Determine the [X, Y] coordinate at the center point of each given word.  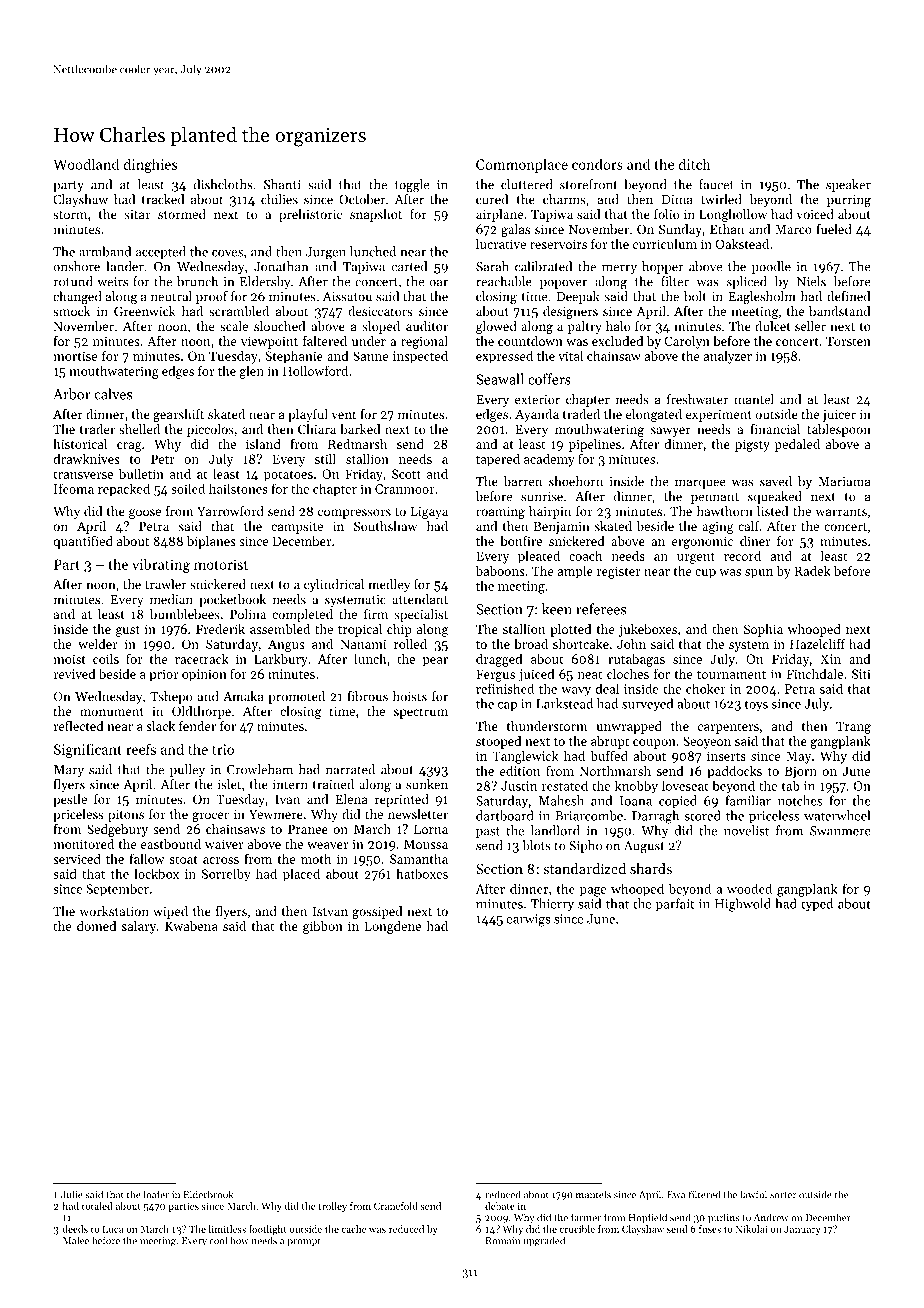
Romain [503, 1241]
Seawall [500, 379]
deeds [75, 1229]
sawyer [671, 432]
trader [97, 429]
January [802, 1230]
